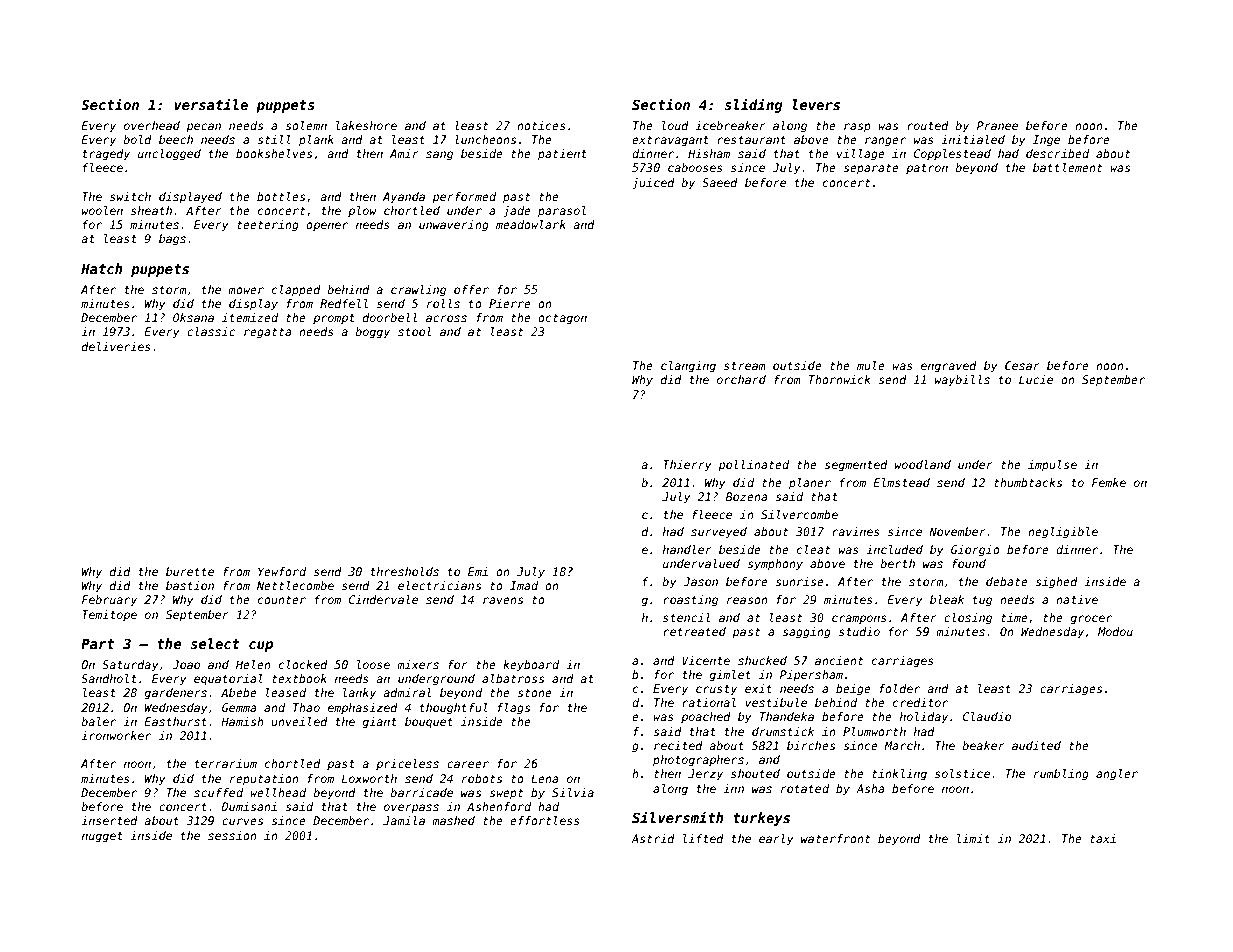 The width and height of the image is (1233, 952). Describe the element at coordinates (369, 778) in the image. I see `Loxworth` at that location.
